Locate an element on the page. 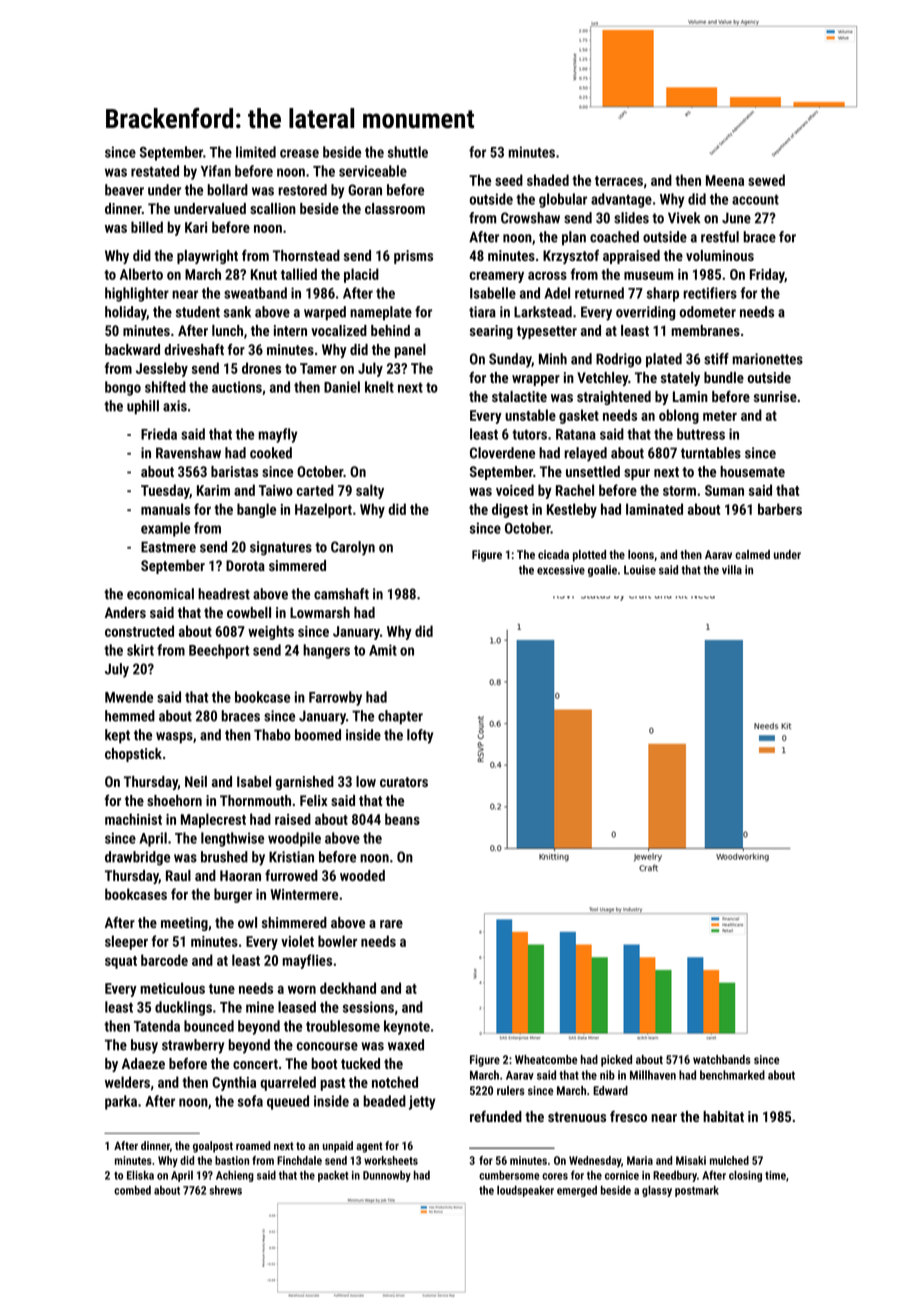  voluminous is located at coordinates (720, 255).
